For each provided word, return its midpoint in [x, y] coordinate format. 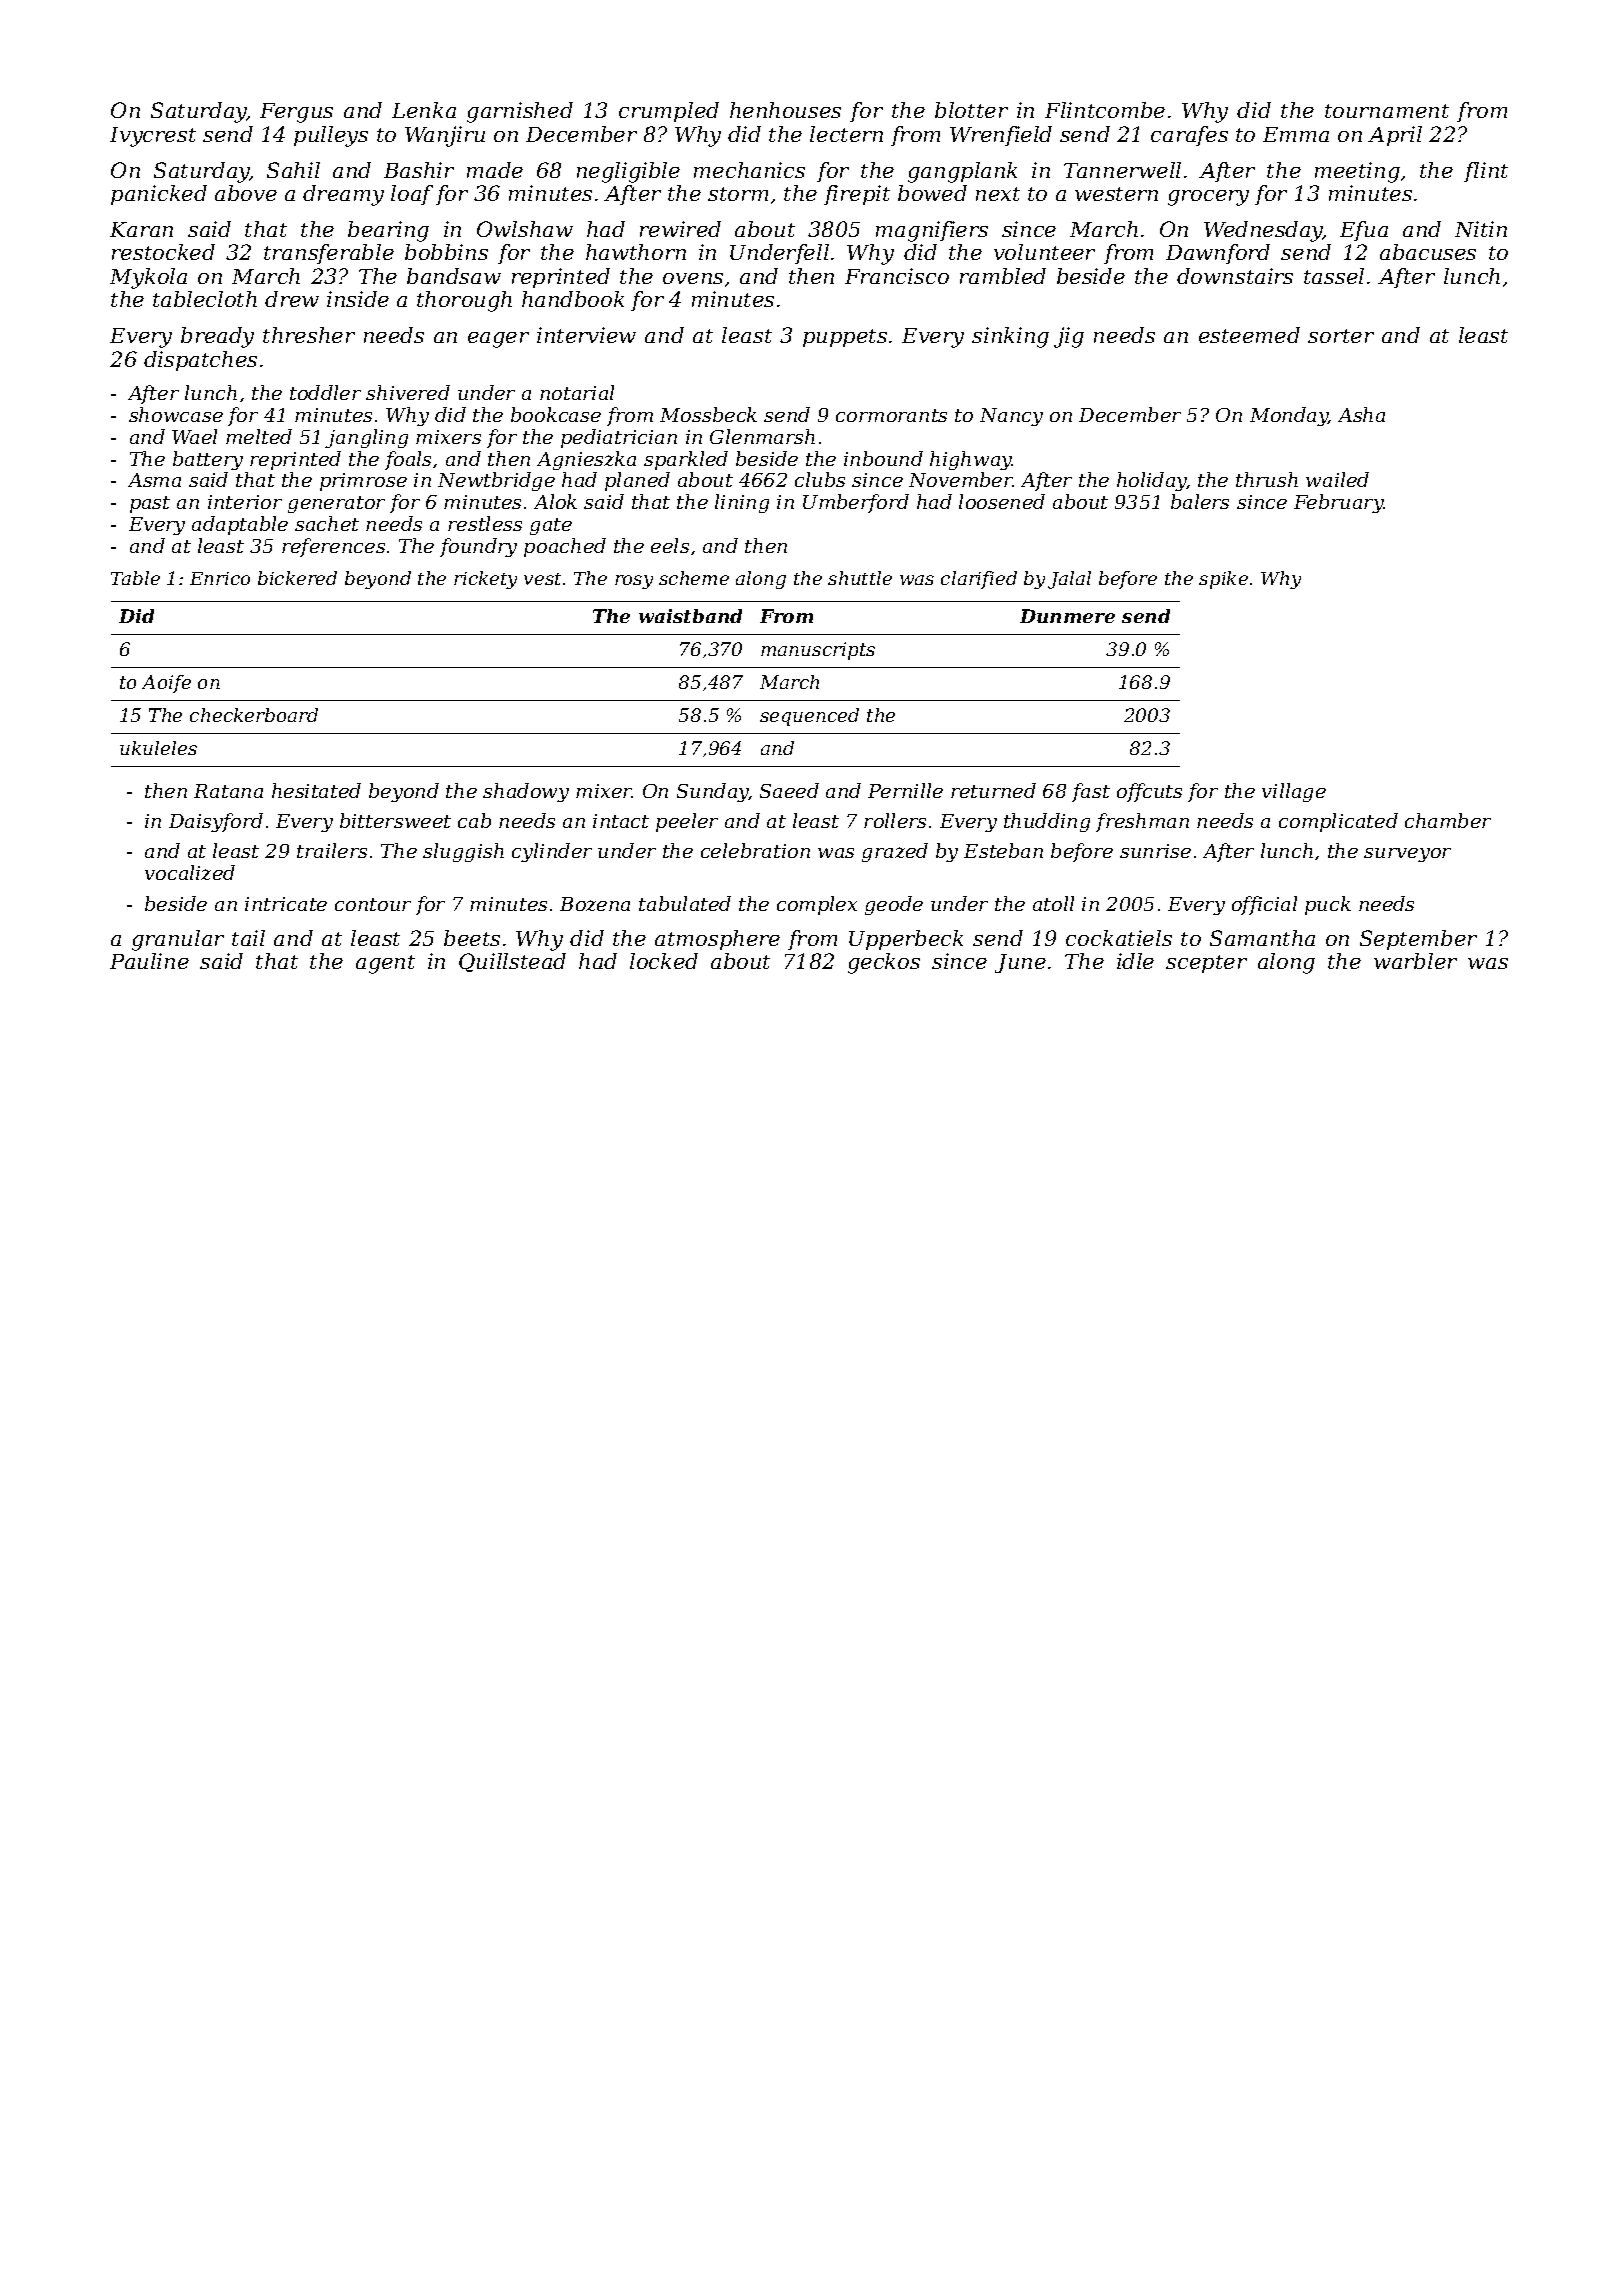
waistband [690, 616]
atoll [1053, 903]
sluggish [463, 852]
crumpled [669, 112]
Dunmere [1067, 616]
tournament [1387, 111]
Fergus [296, 113]
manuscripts [818, 651]
